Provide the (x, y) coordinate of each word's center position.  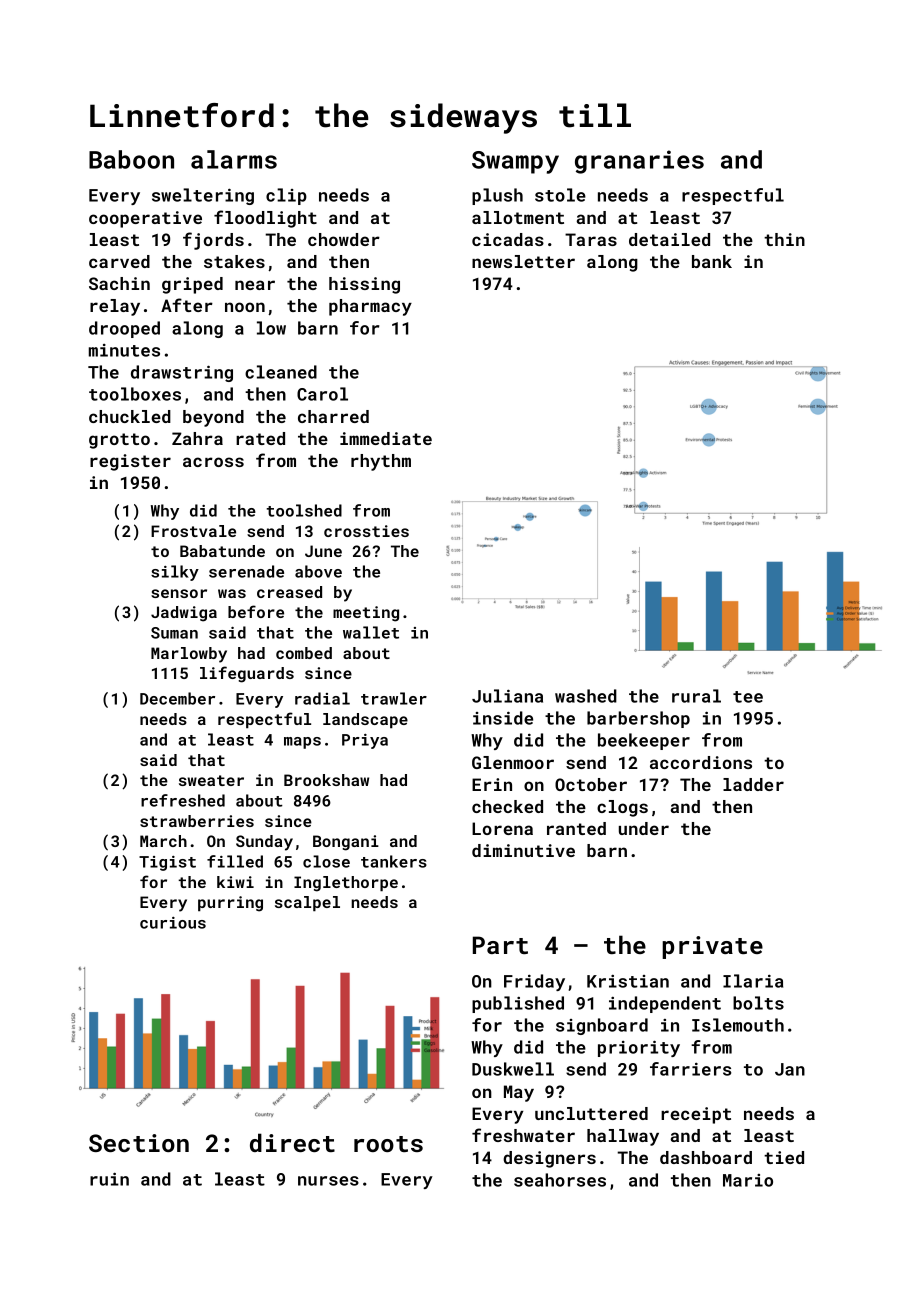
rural (696, 696)
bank (712, 261)
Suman (174, 633)
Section (139, 1143)
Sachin (119, 283)
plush (497, 196)
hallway (623, 1137)
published (518, 1004)
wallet (371, 632)
